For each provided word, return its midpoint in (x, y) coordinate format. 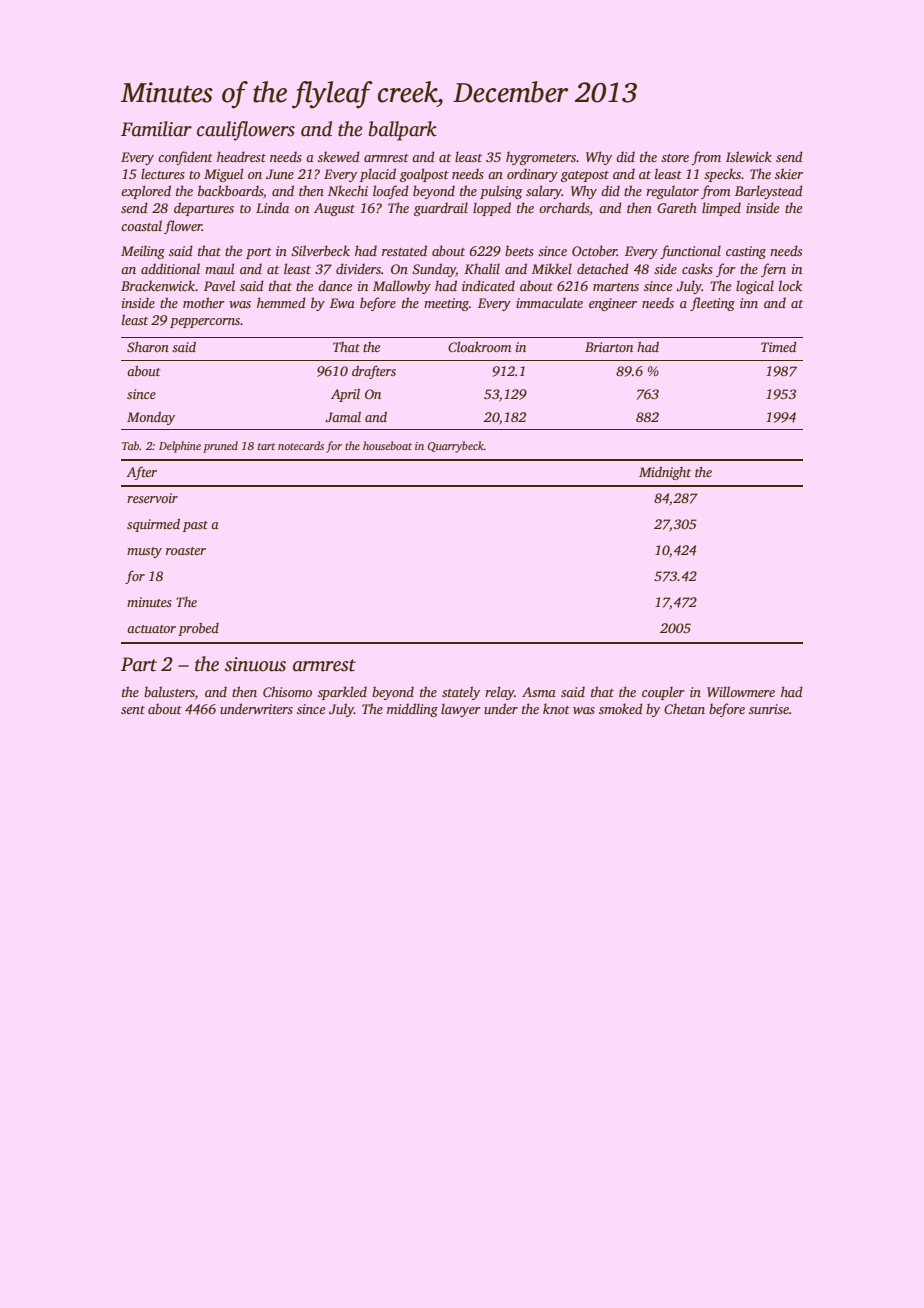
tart (266, 446)
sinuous (255, 664)
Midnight (665, 473)
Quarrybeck (456, 447)
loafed (391, 192)
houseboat (387, 445)
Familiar (156, 129)
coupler (663, 693)
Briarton (609, 347)
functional (690, 252)
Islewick (749, 156)
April (345, 395)
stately (461, 693)
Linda (272, 207)
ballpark (403, 131)
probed (198, 629)
